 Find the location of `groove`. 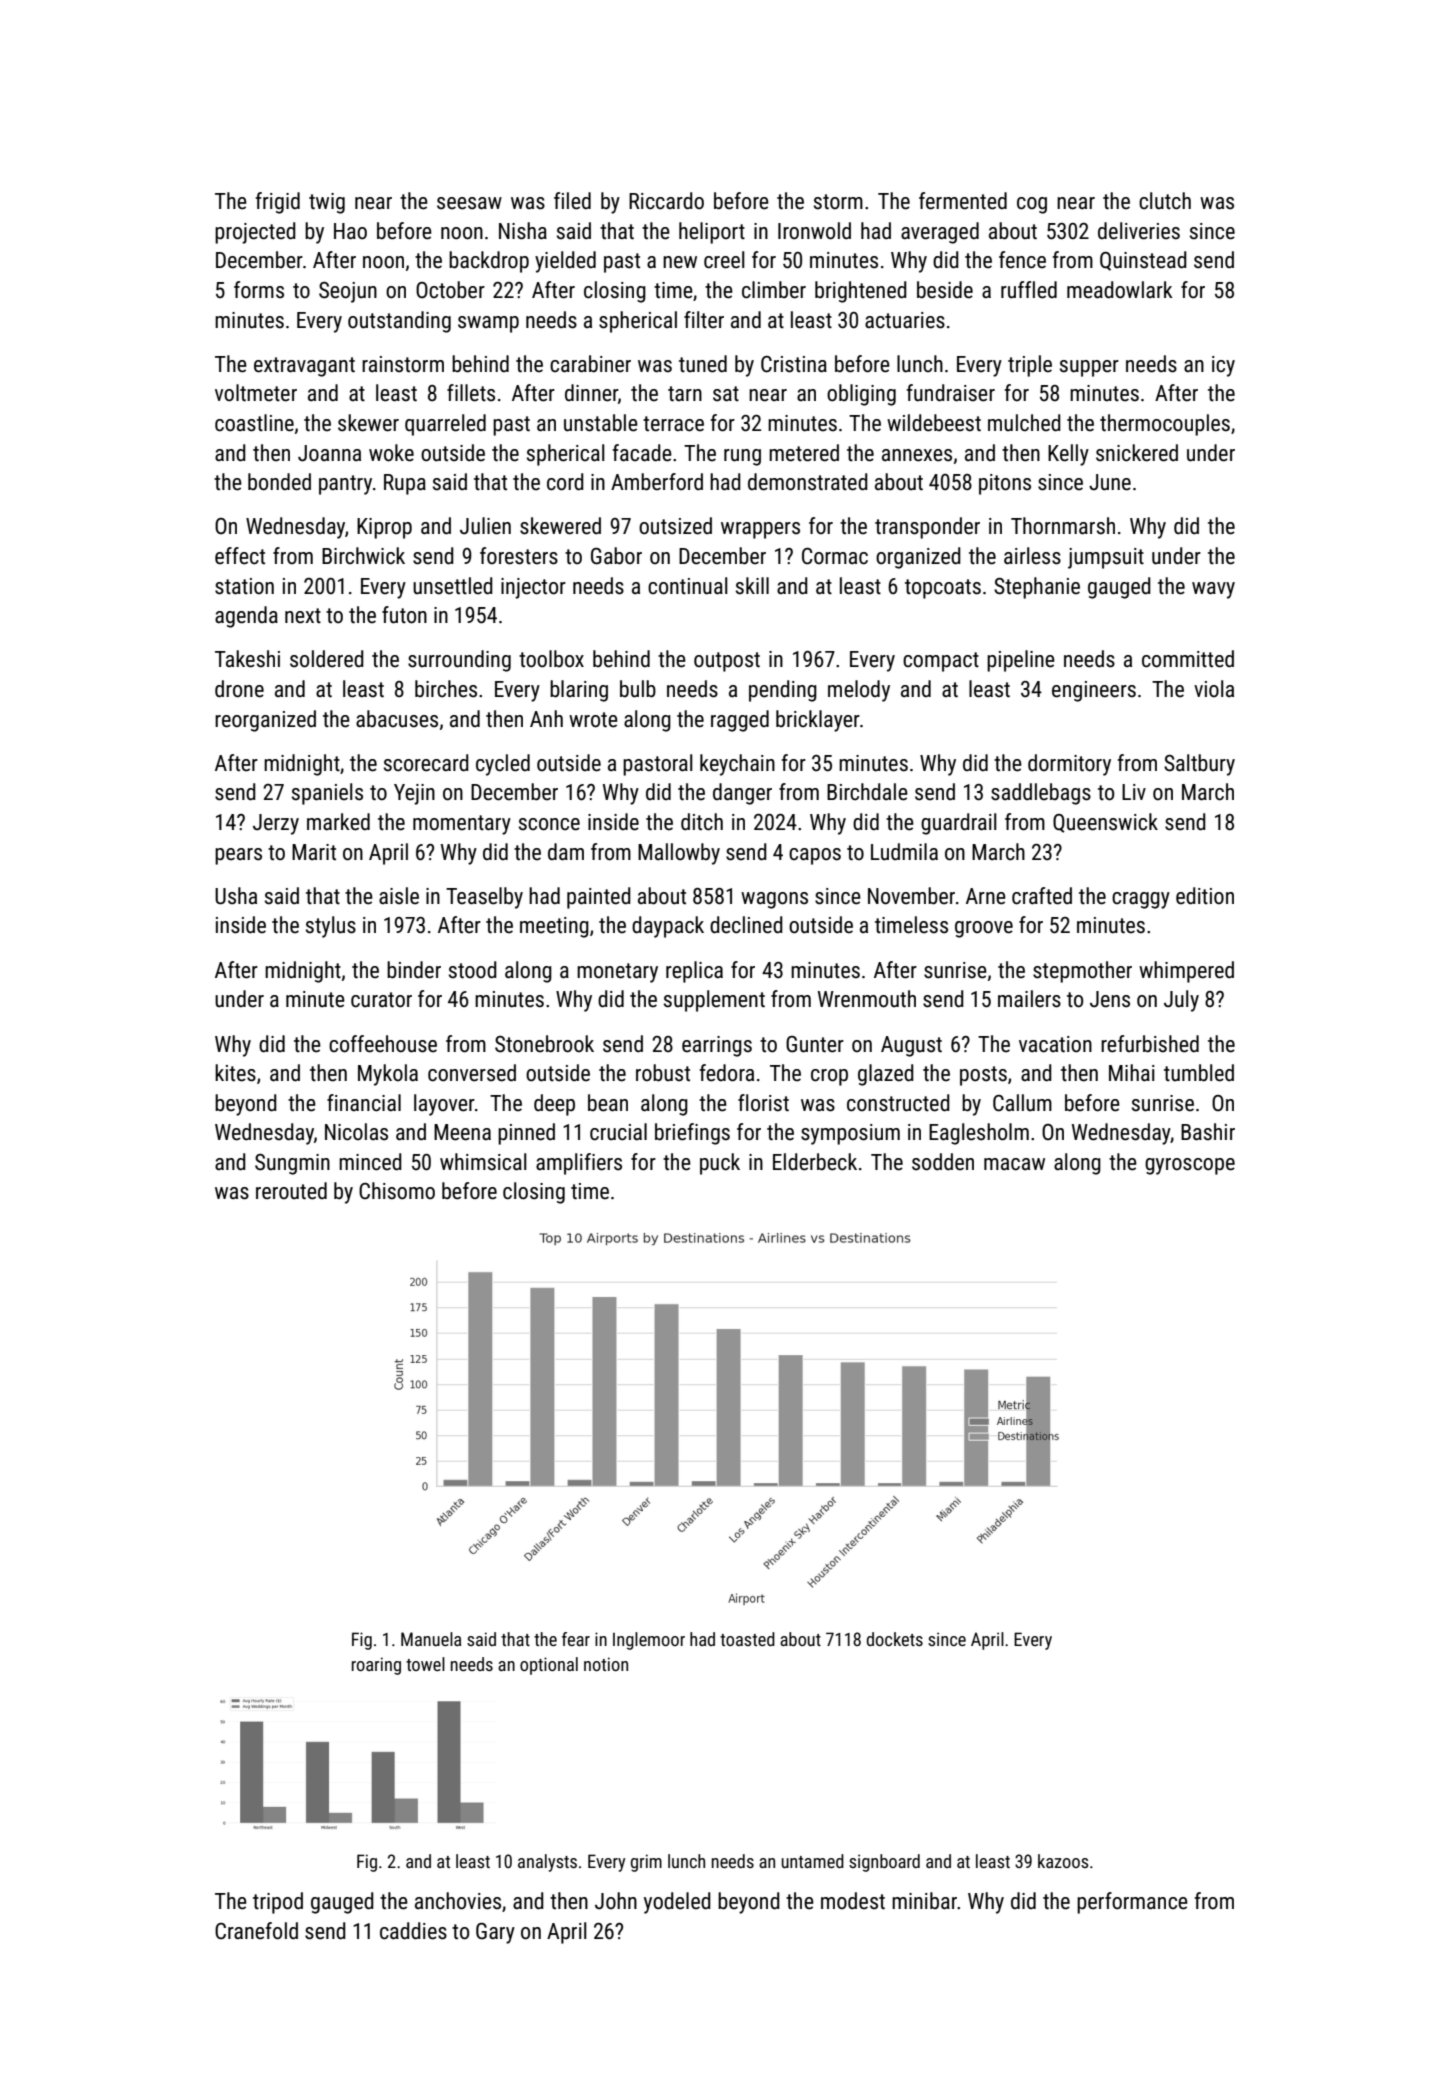

groove is located at coordinates (984, 929).
